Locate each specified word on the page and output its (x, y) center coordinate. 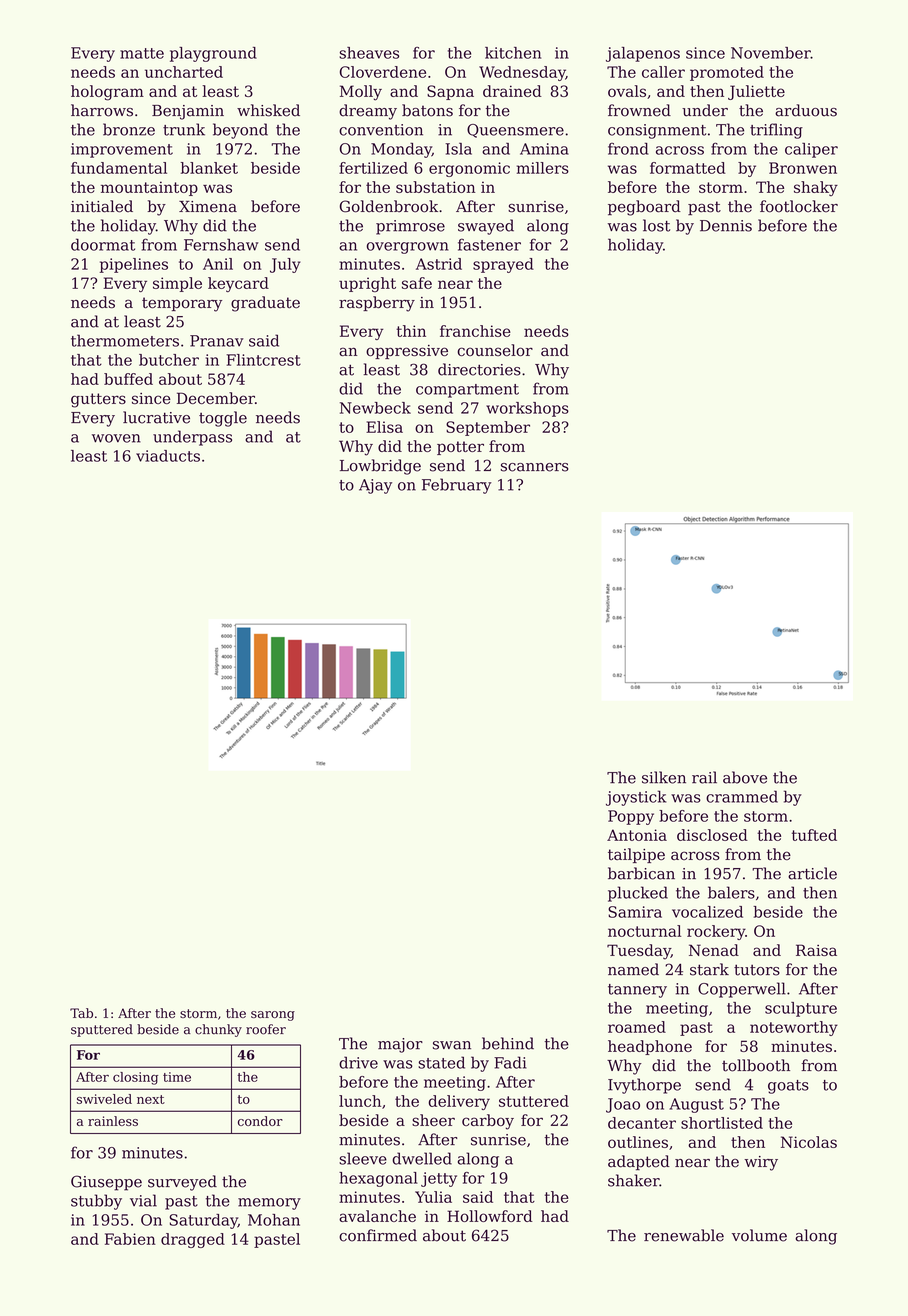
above (745, 777)
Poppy (631, 817)
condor (260, 1121)
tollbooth (756, 1065)
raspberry (377, 304)
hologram (107, 93)
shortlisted (722, 1123)
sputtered (102, 1030)
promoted (727, 73)
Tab (81, 1013)
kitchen (513, 53)
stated (441, 1062)
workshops (527, 409)
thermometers (125, 340)
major (400, 1045)
